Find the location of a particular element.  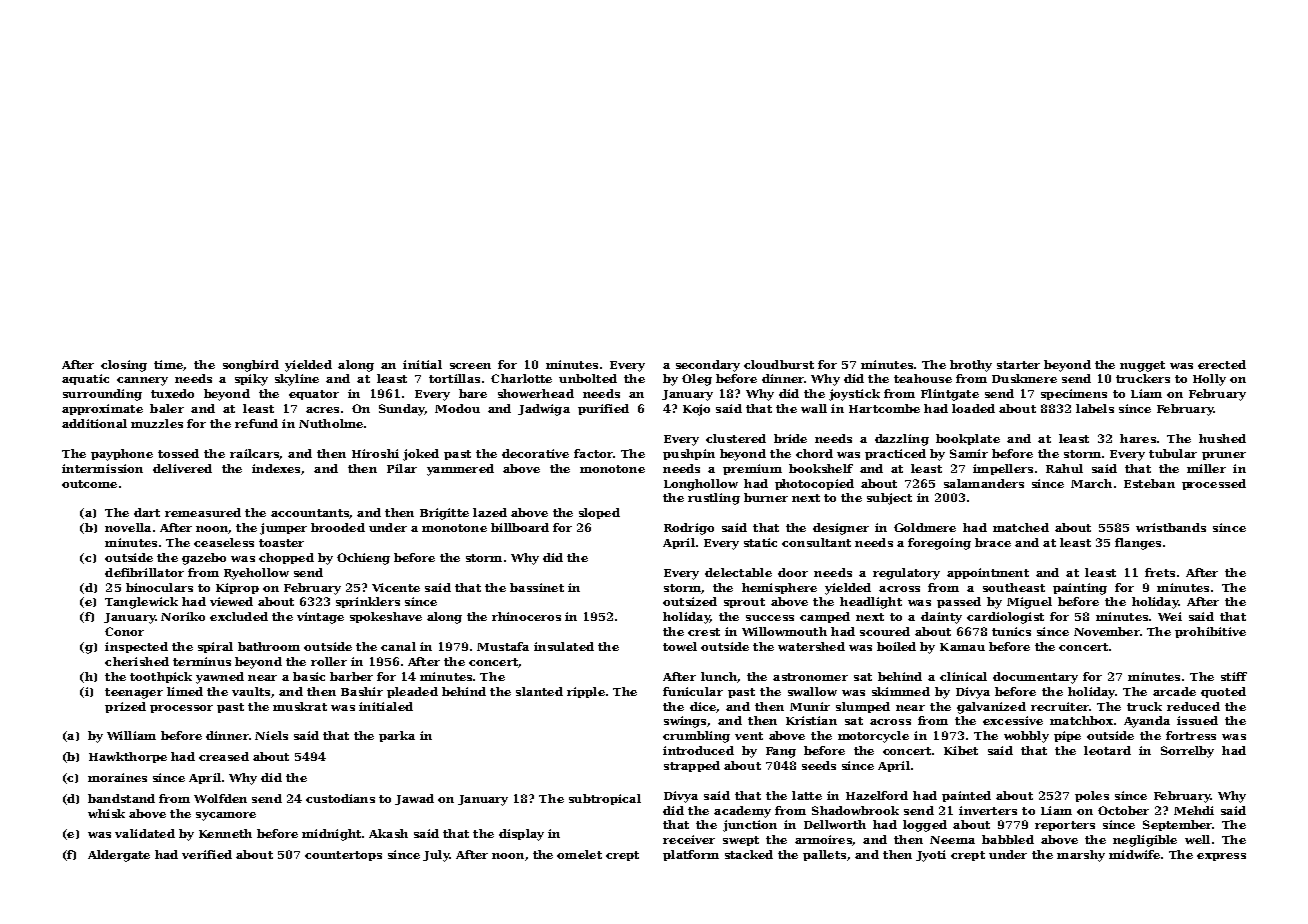

Rodrigo is located at coordinates (689, 529).
